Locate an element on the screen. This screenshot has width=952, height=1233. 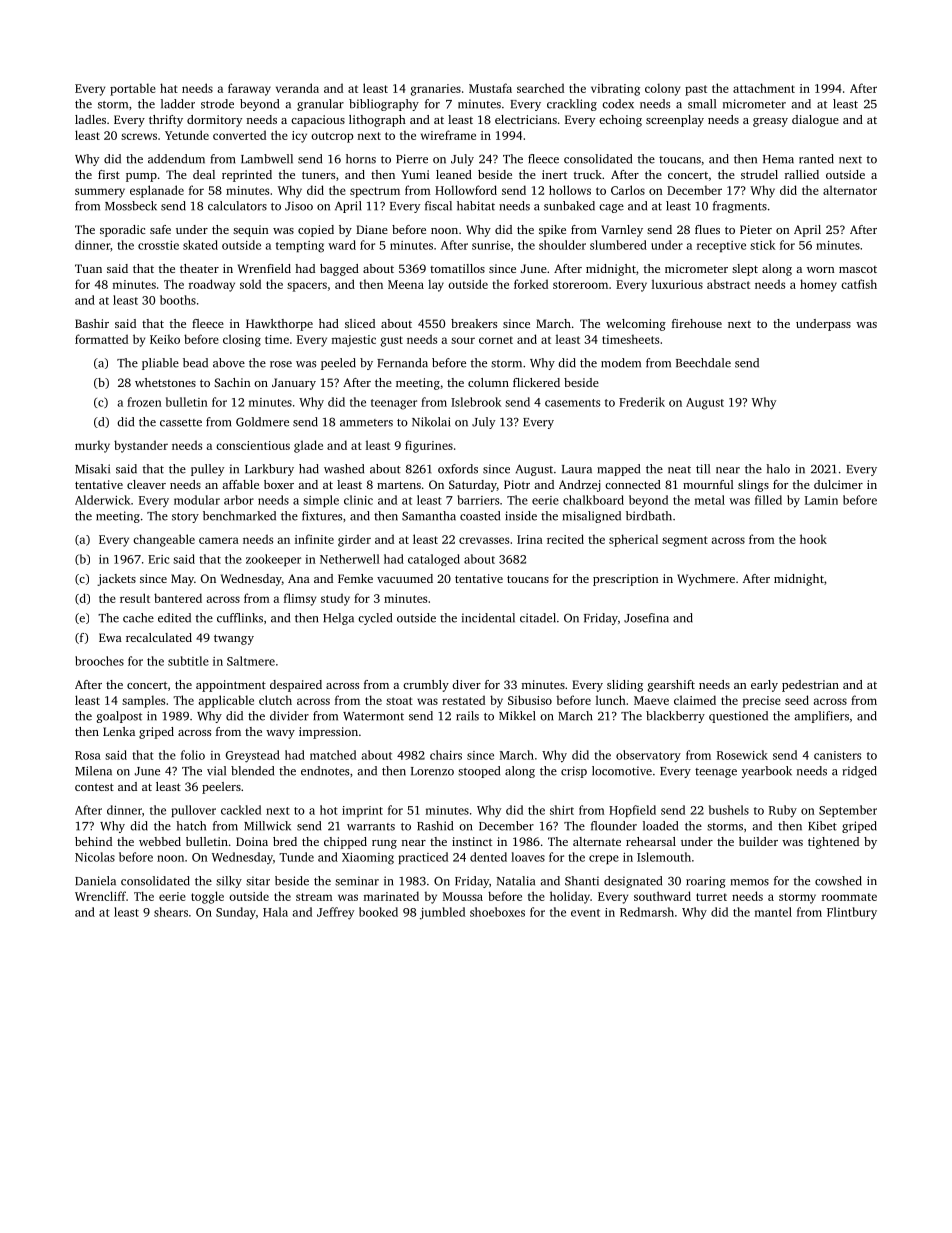
past is located at coordinates (696, 90).
